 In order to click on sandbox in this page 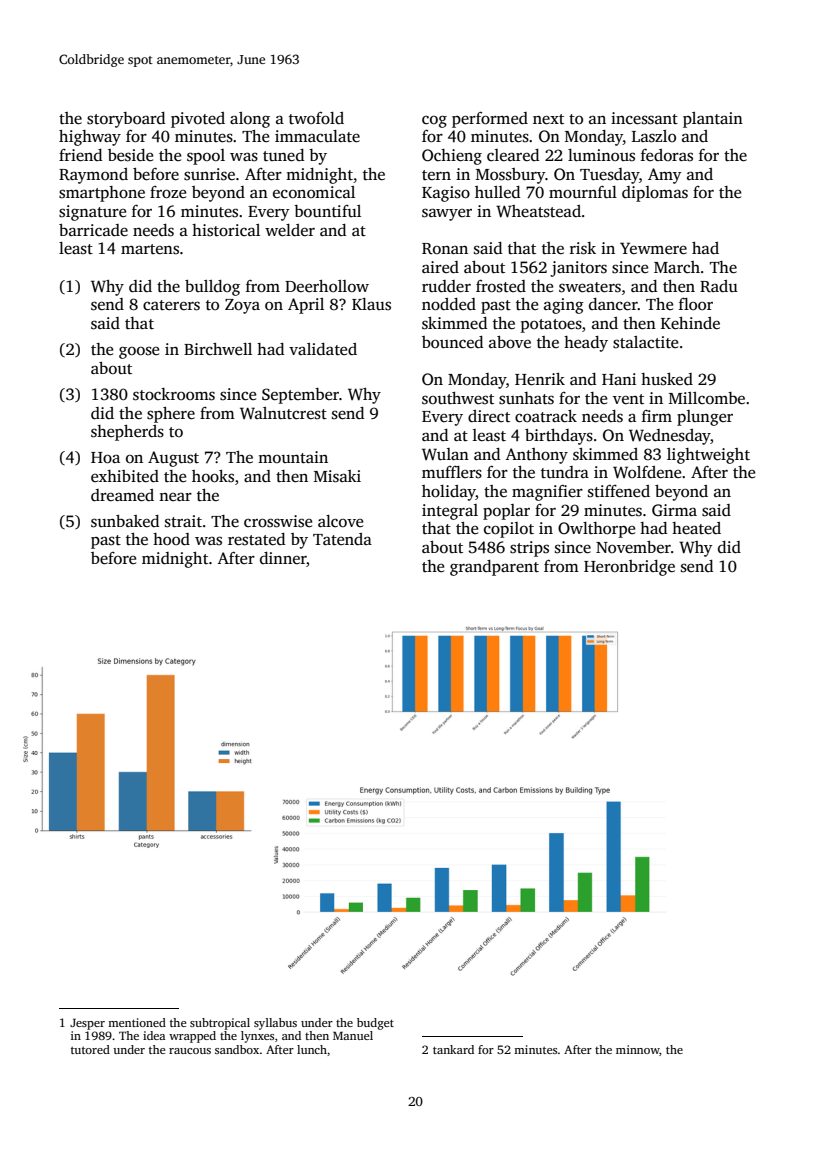, I will do `click(237, 1049)`.
